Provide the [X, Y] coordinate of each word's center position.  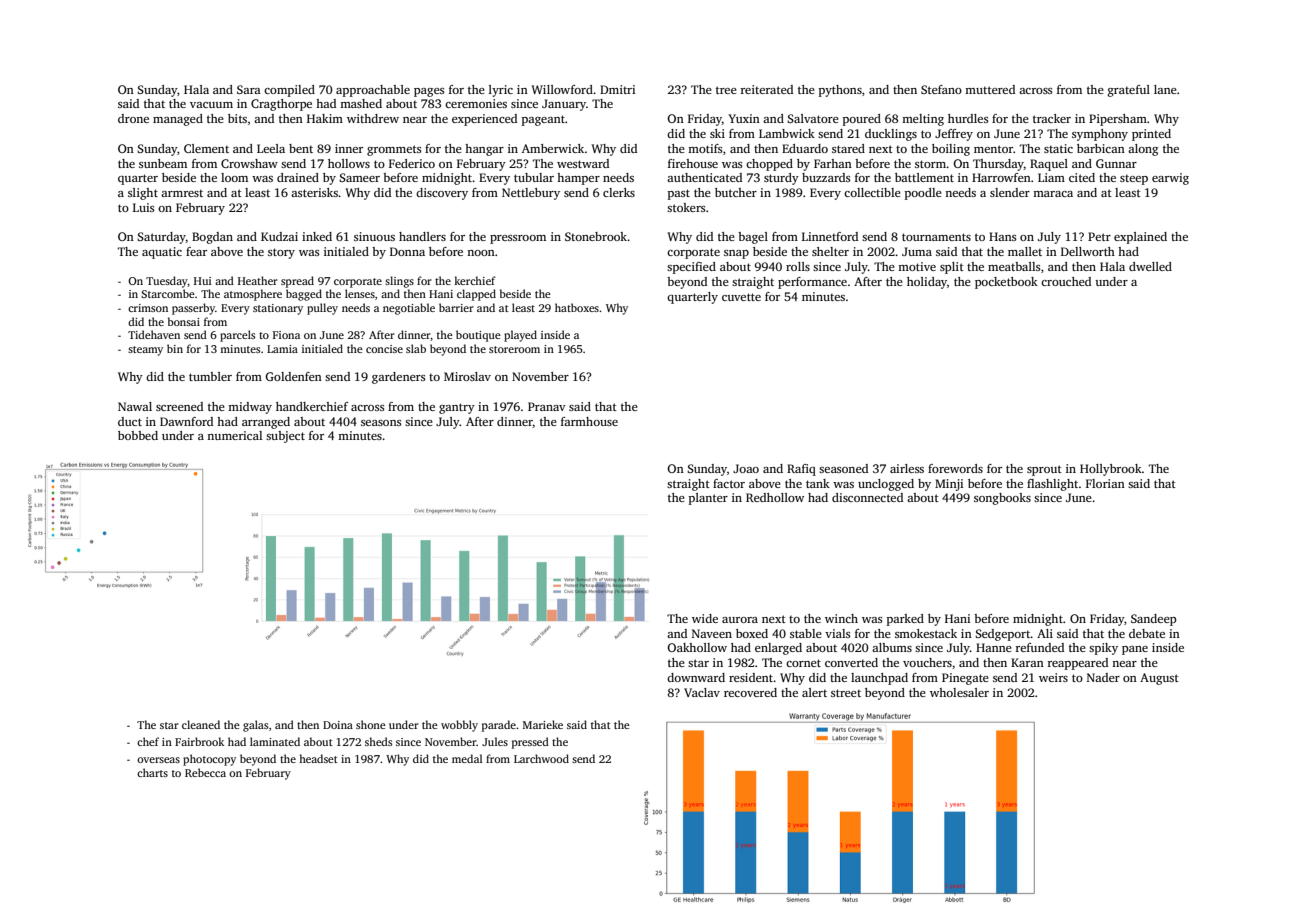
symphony [1100, 135]
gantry [457, 408]
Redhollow [775, 497]
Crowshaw [249, 163]
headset [318, 758]
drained [298, 177]
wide [705, 618]
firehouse [693, 163]
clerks [619, 192]
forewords [955, 468]
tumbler [210, 376]
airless [907, 468]
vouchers [927, 662]
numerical [234, 435]
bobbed [138, 435]
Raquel [1049, 165]
